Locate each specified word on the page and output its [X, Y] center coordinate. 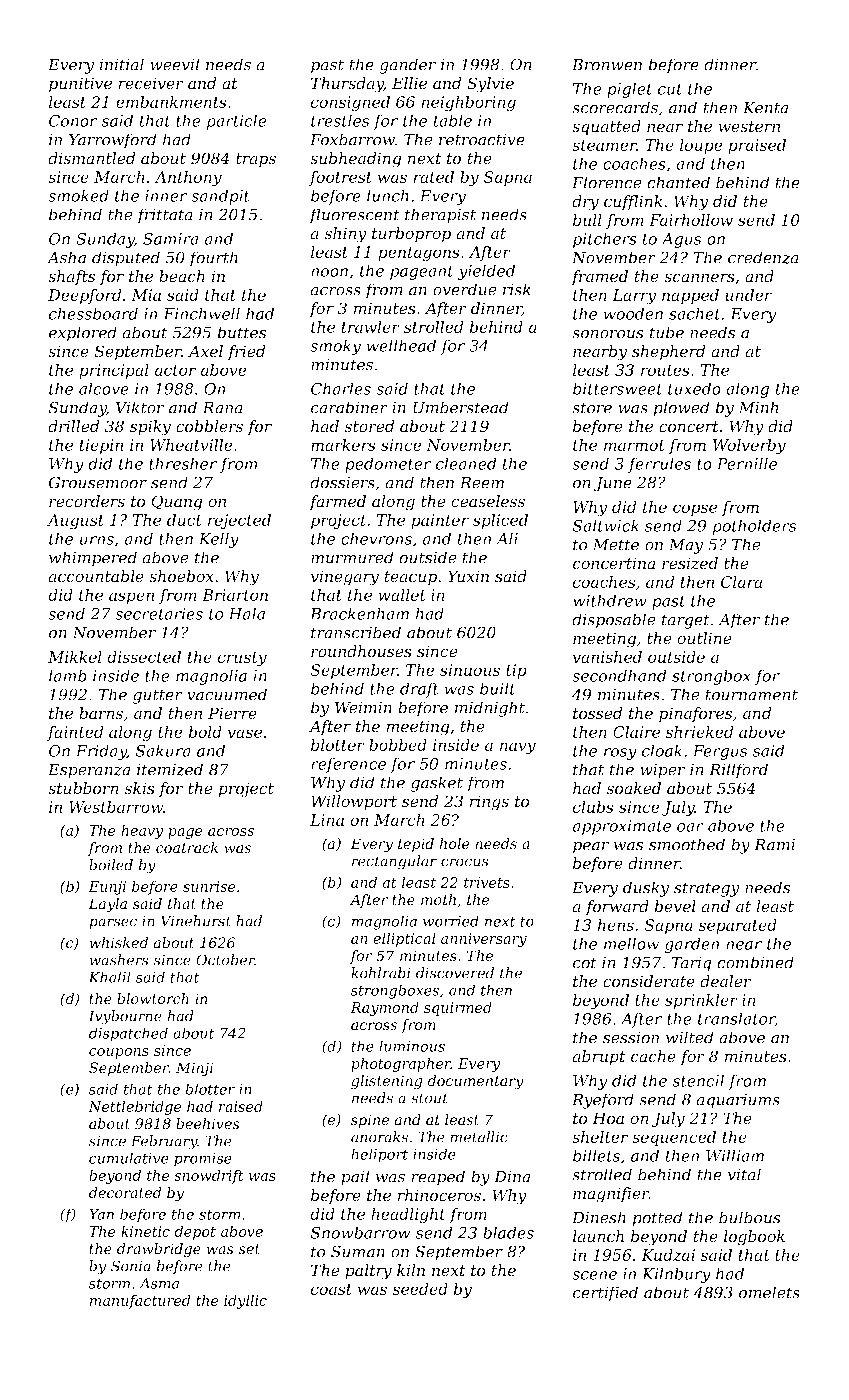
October [225, 960]
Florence [607, 182]
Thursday [347, 85]
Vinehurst [196, 921]
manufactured [140, 1301]
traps [256, 160]
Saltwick [605, 525]
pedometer [388, 465]
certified [605, 1294]
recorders [87, 501]
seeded [420, 1289]
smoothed [687, 844]
